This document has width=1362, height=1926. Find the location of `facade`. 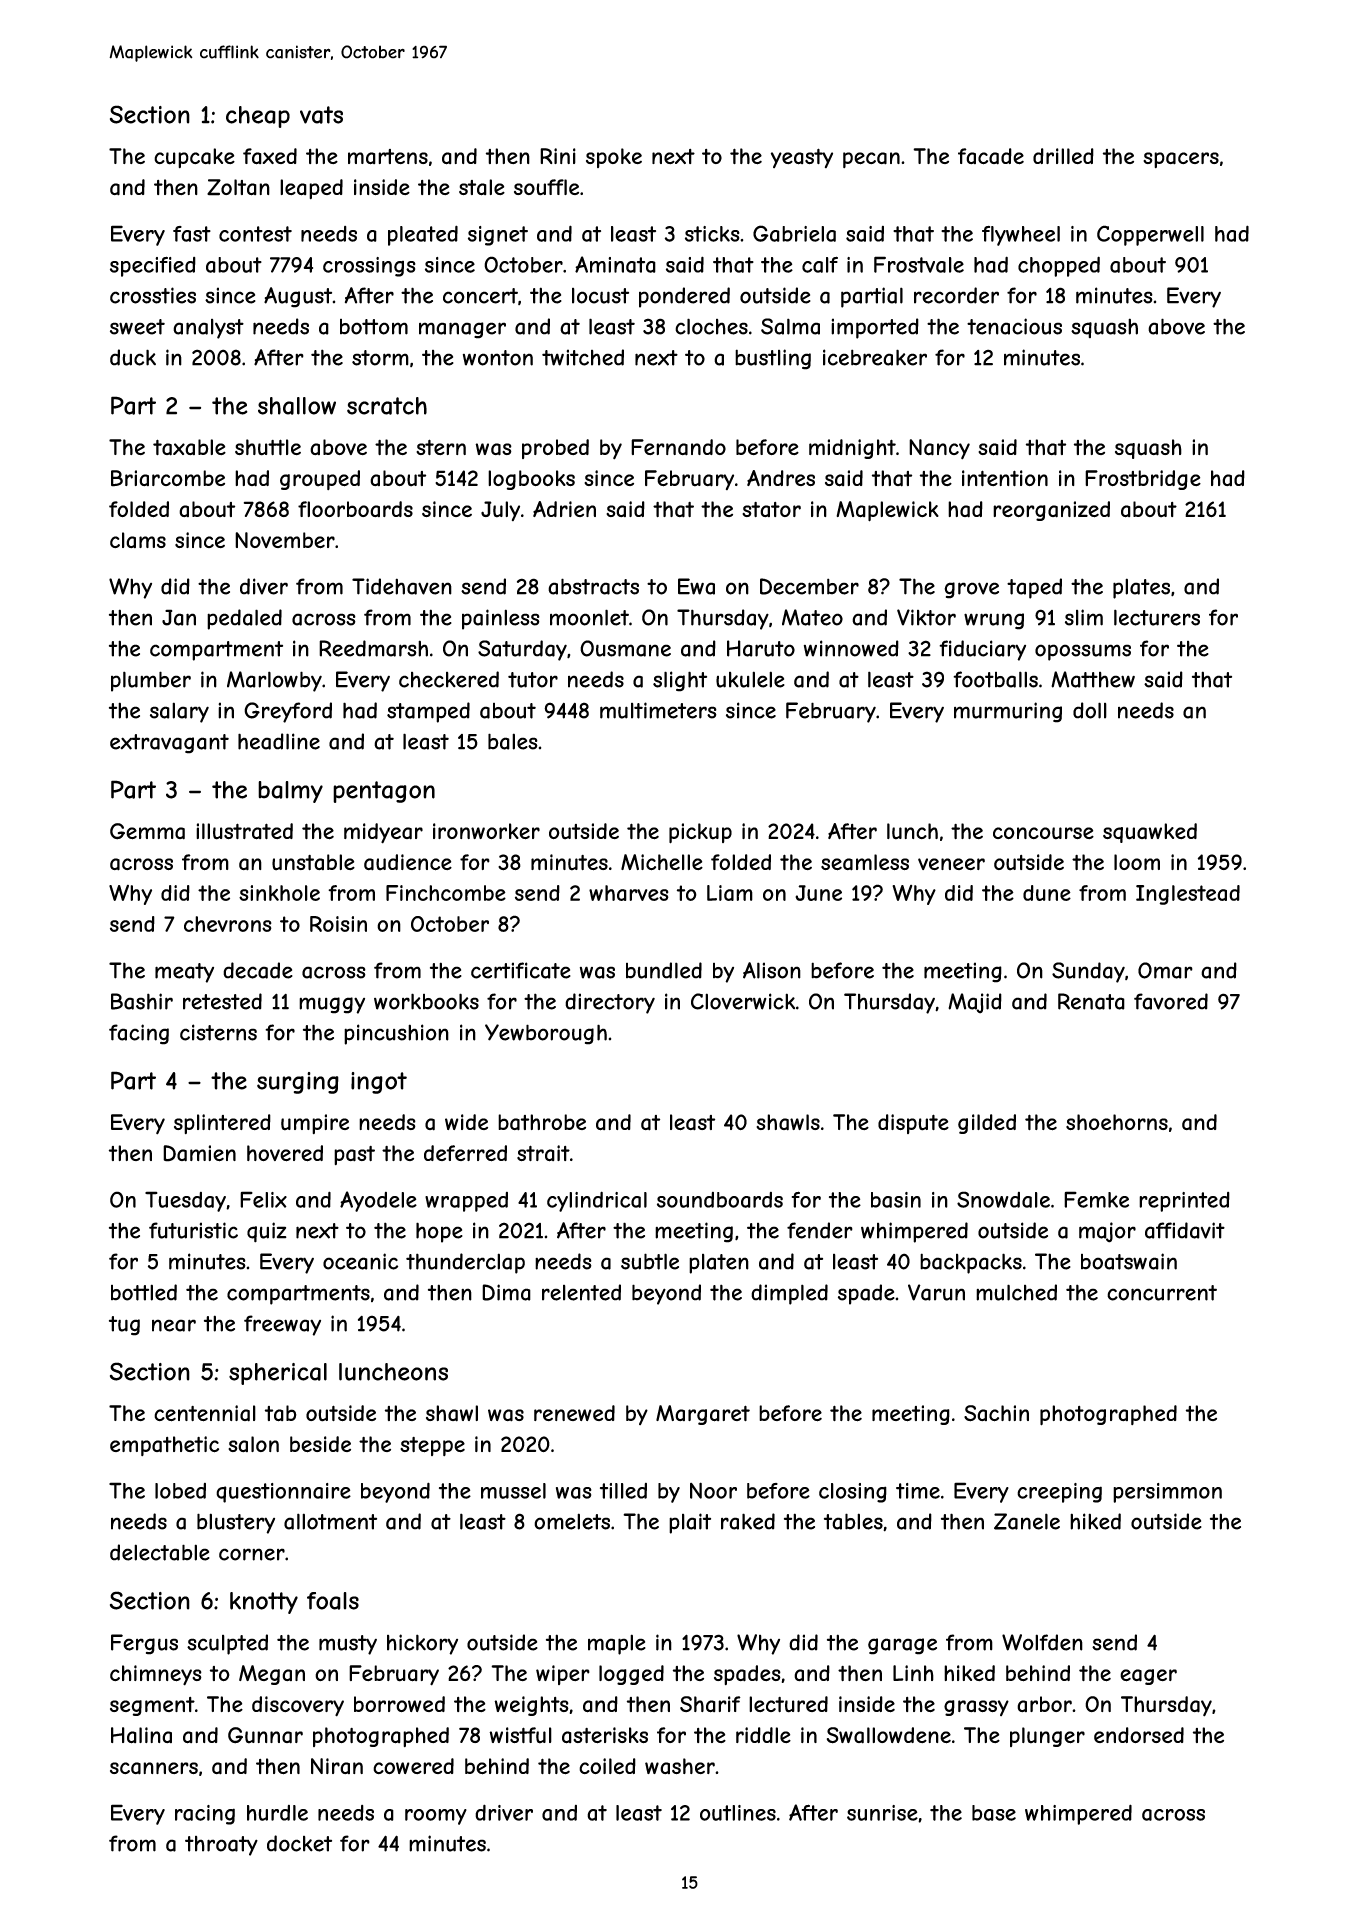

facade is located at coordinates (991, 156).
